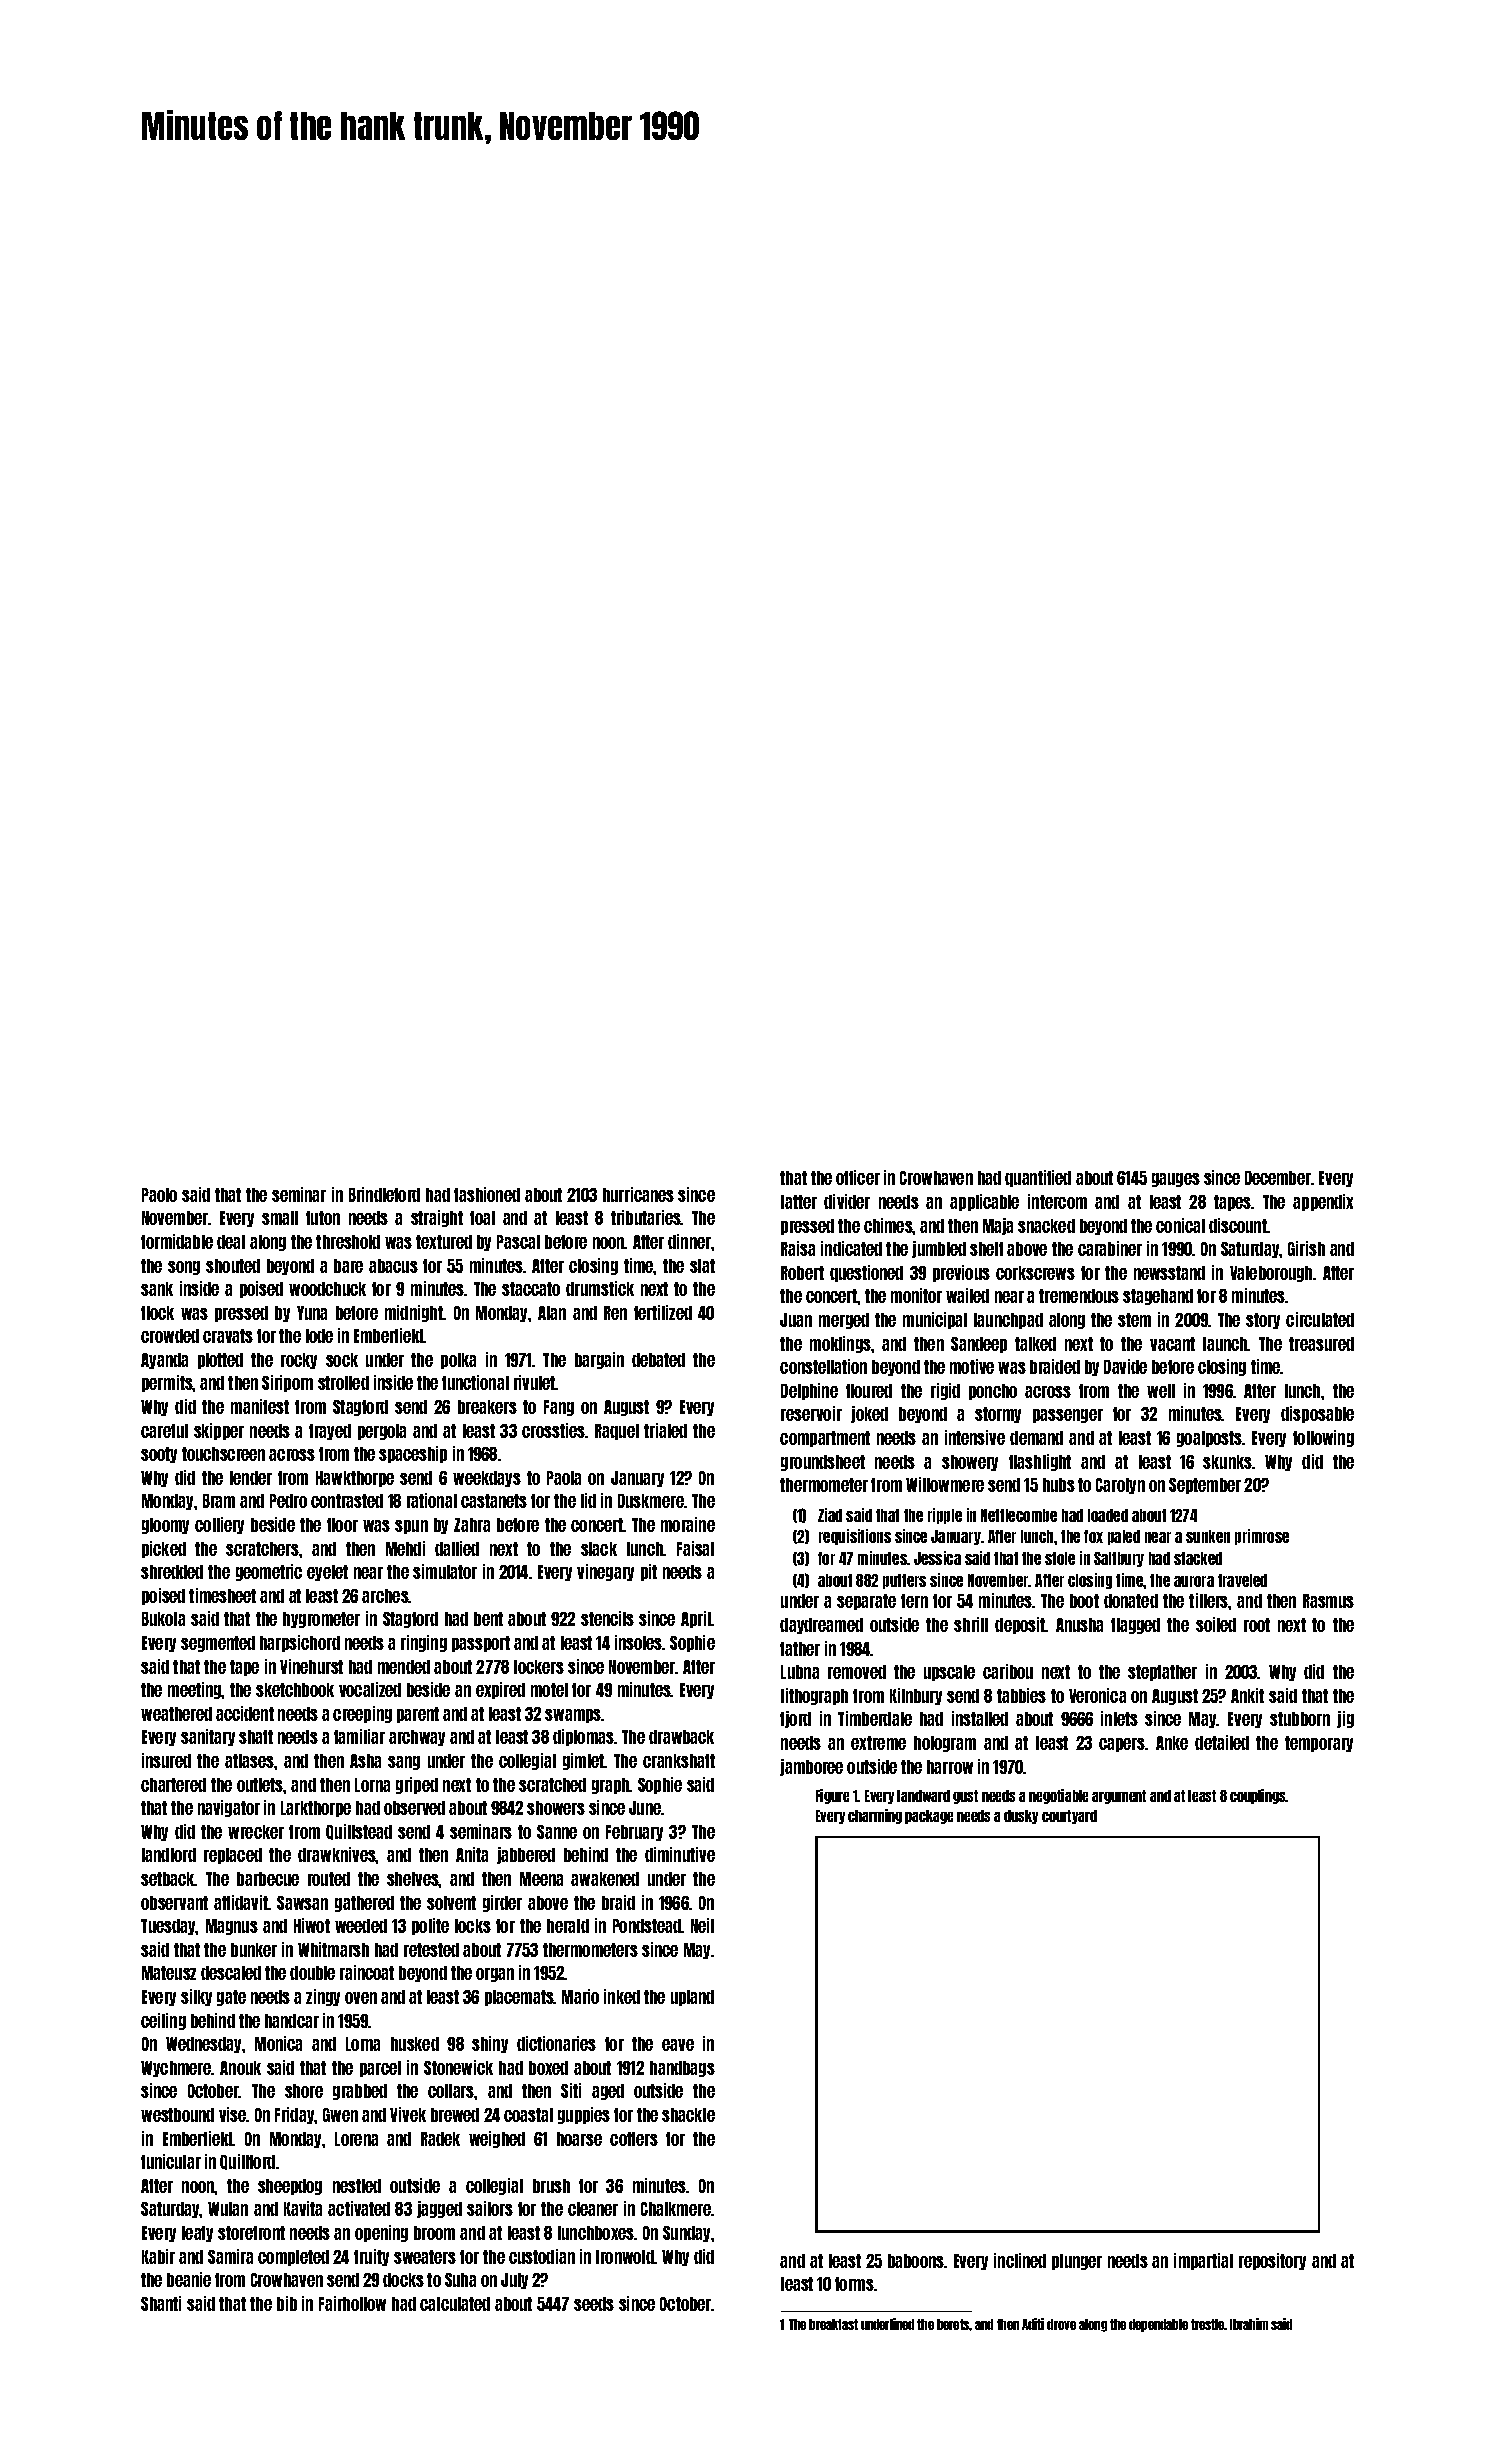  Describe the element at coordinates (1035, 1344) in the screenshot. I see `talked` at that location.
